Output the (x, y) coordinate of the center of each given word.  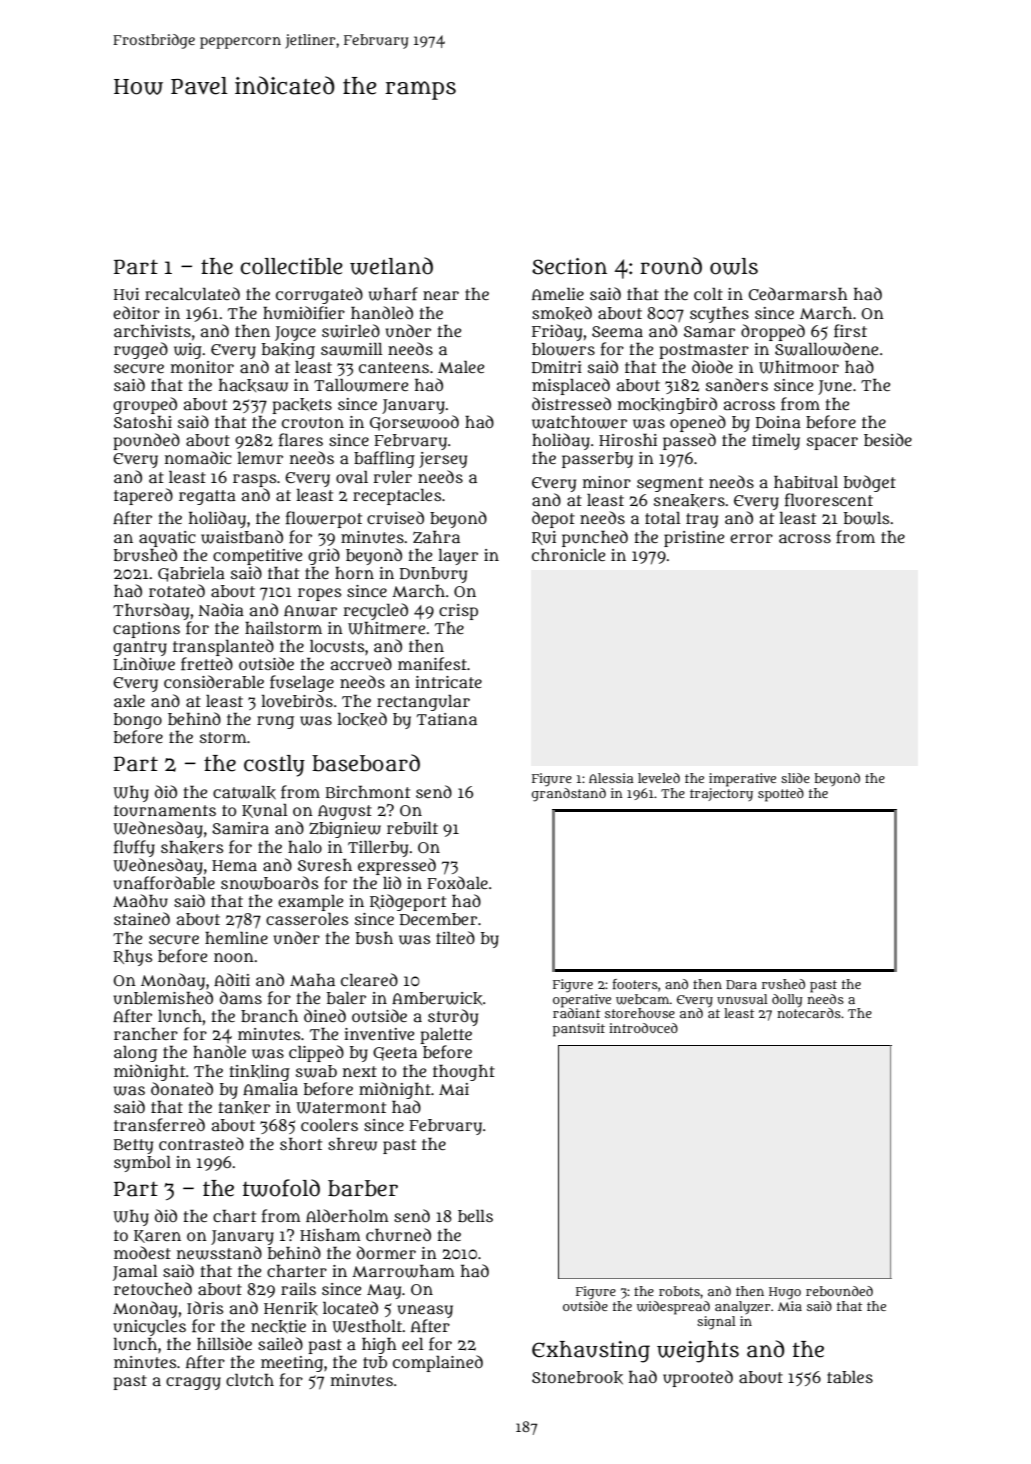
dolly (787, 1000)
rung (275, 722)
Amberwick (437, 998)
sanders (737, 384)
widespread (673, 1308)
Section (569, 266)
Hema (234, 865)
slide (795, 778)
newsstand (219, 1253)
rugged (141, 350)
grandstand (569, 795)
